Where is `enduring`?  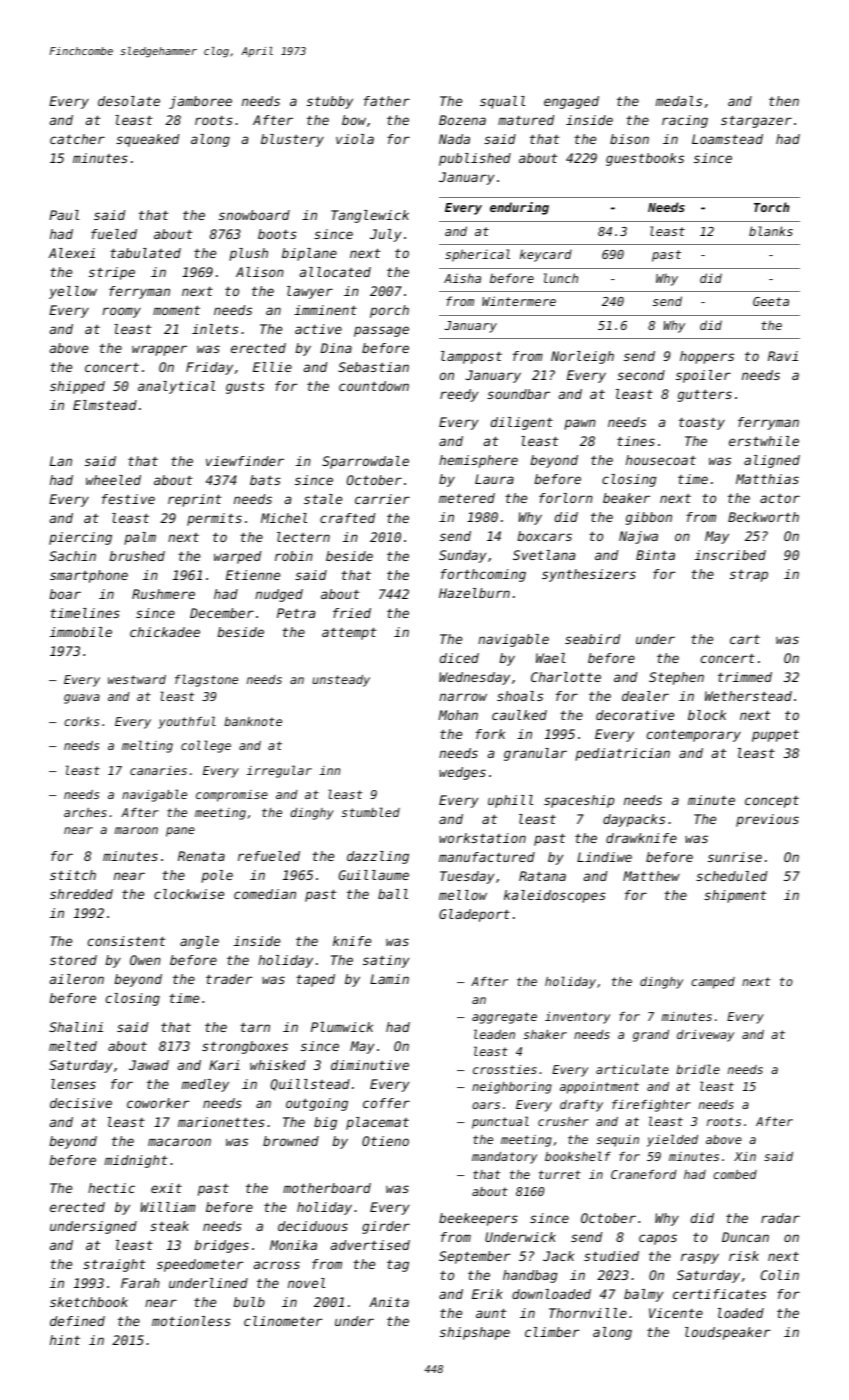 enduring is located at coordinates (519, 208).
